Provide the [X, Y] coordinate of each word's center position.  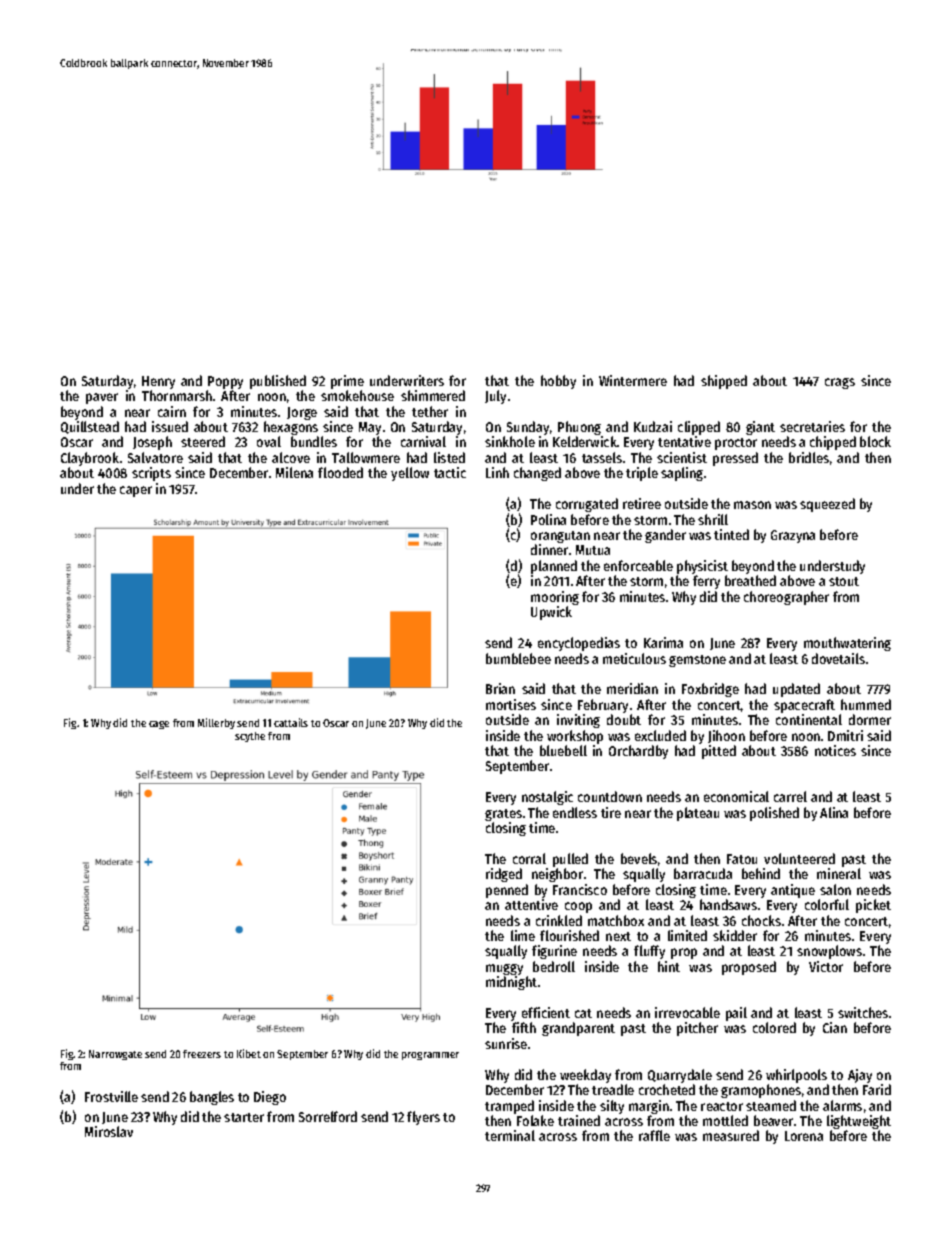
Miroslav [109, 1131]
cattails [291, 722]
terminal [510, 1135]
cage [159, 725]
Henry [158, 382]
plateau [698, 814]
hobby [558, 382]
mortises [511, 704]
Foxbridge [710, 690]
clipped [699, 428]
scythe [250, 737]
